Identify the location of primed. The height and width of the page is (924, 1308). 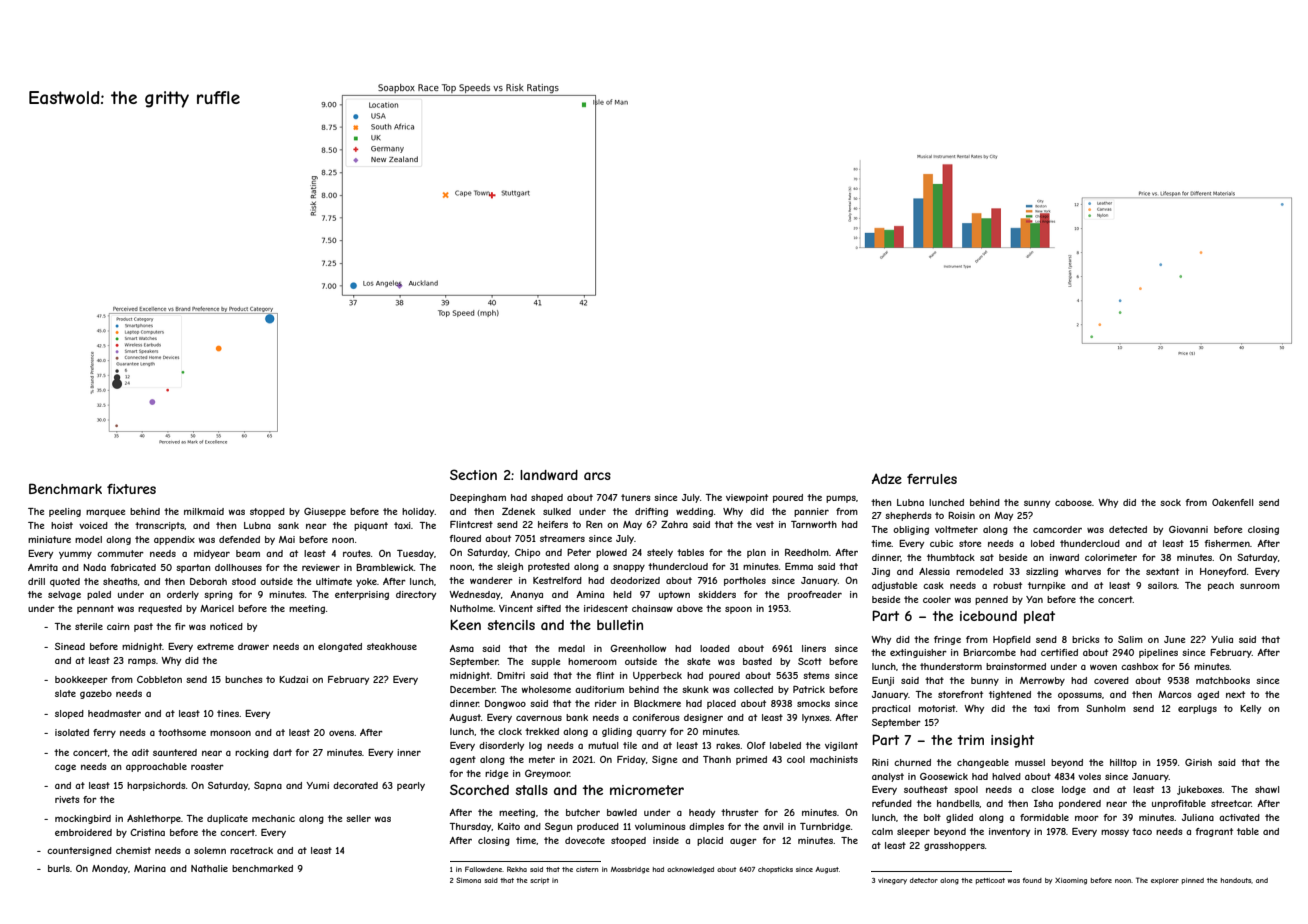
(751, 760).
